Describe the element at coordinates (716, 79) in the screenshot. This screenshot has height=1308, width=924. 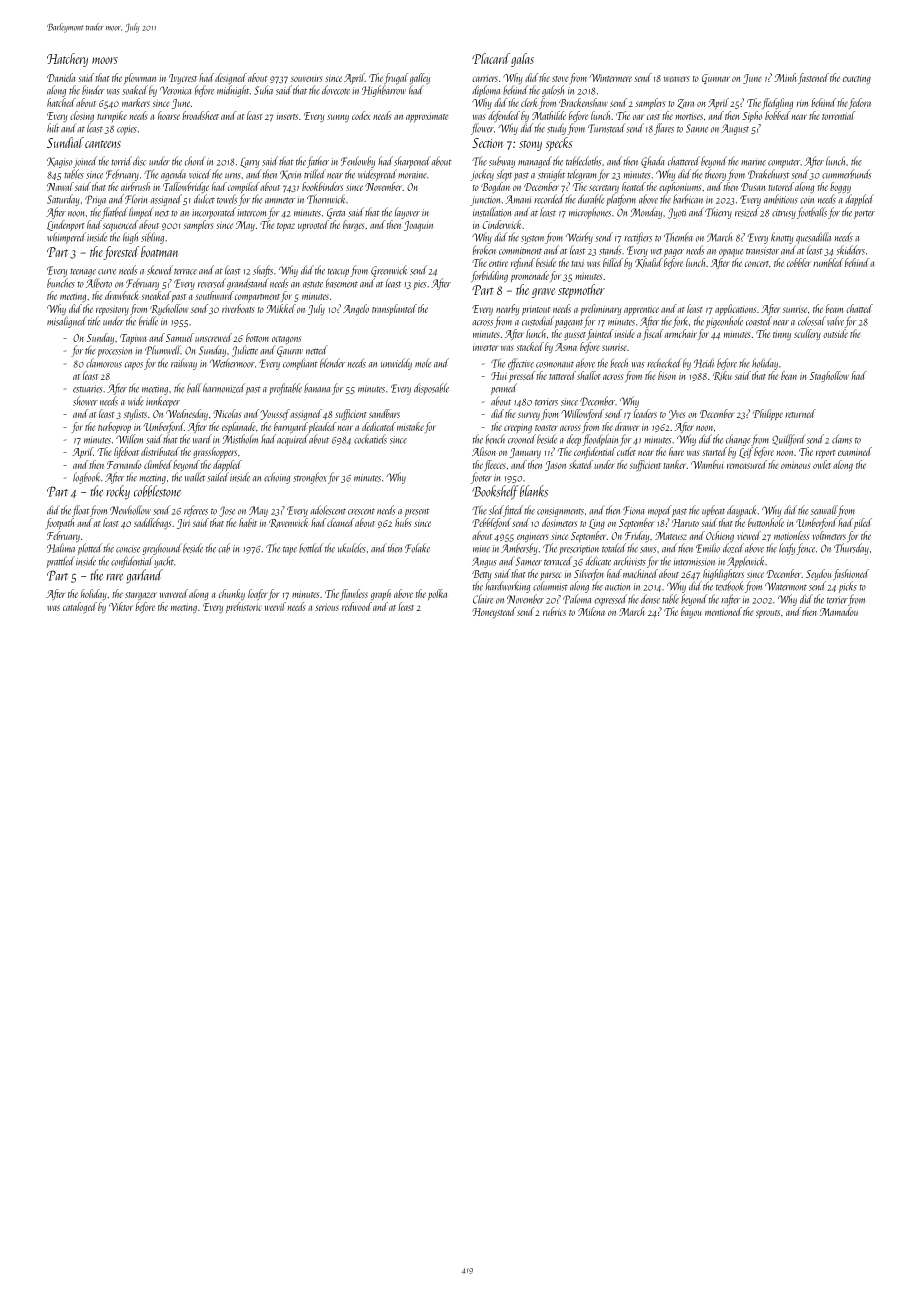
I see `Gunnar` at that location.
